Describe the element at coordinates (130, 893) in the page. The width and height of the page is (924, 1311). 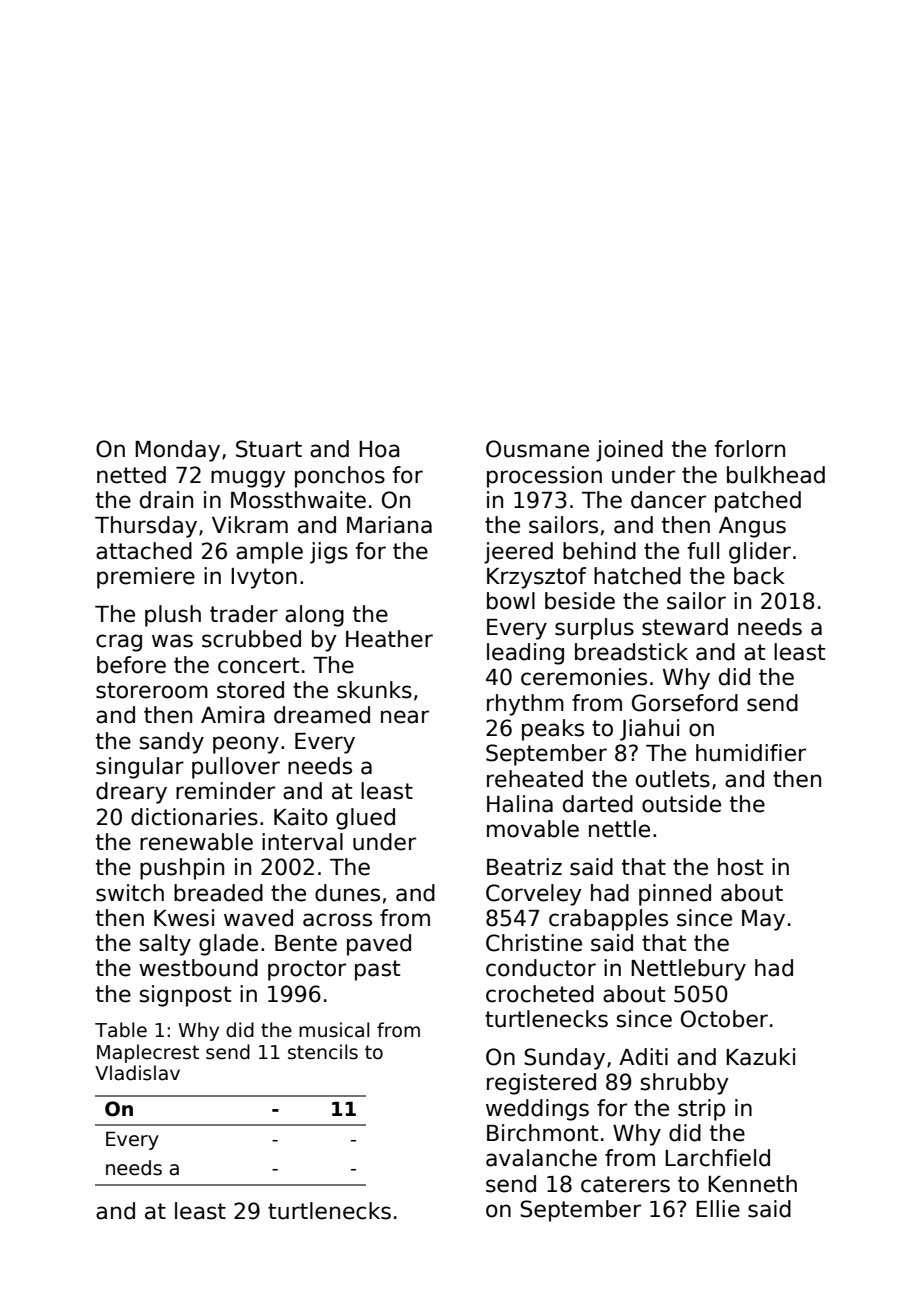
I see `switch` at that location.
